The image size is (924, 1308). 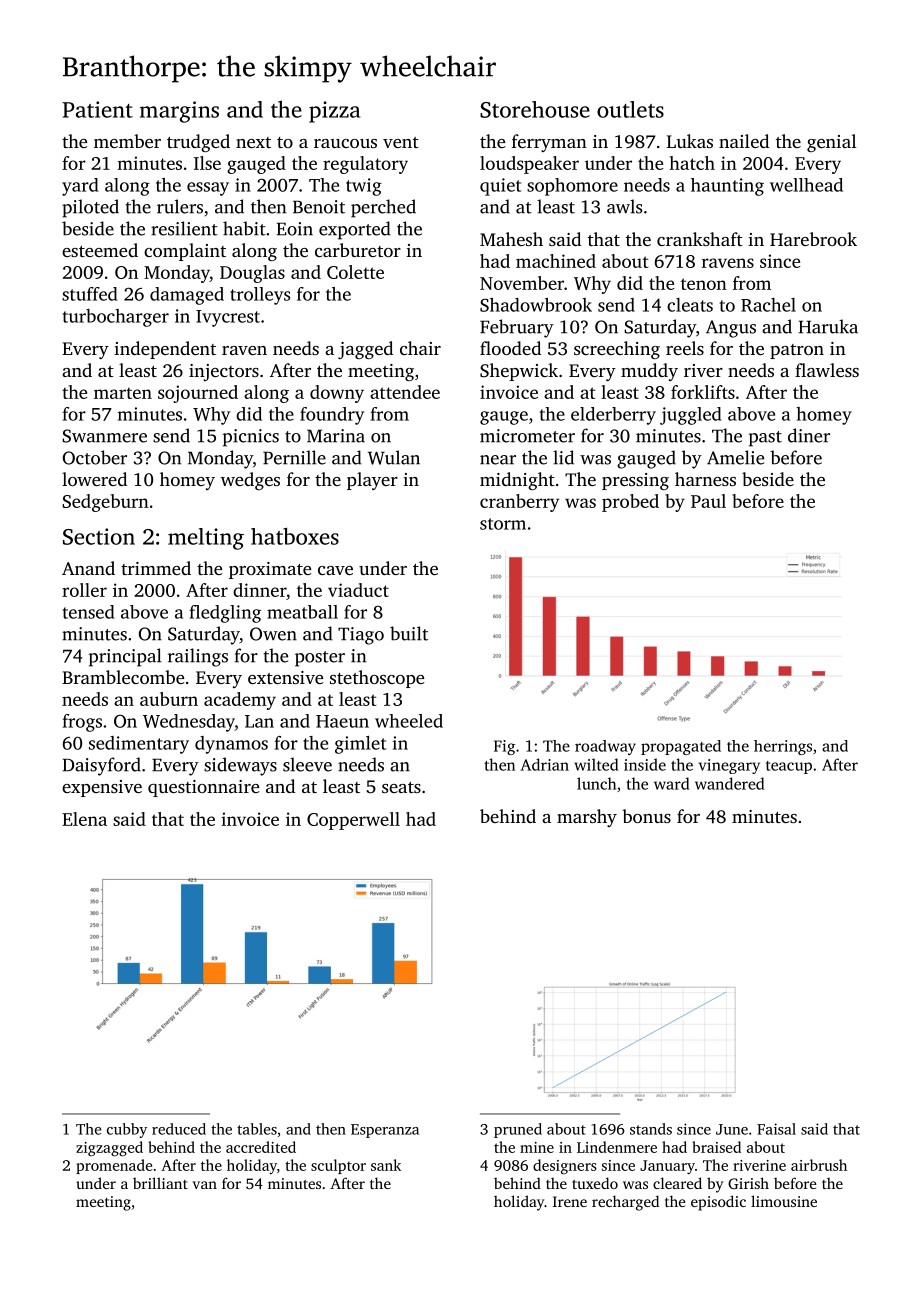 I want to click on midnight, so click(x=517, y=481).
